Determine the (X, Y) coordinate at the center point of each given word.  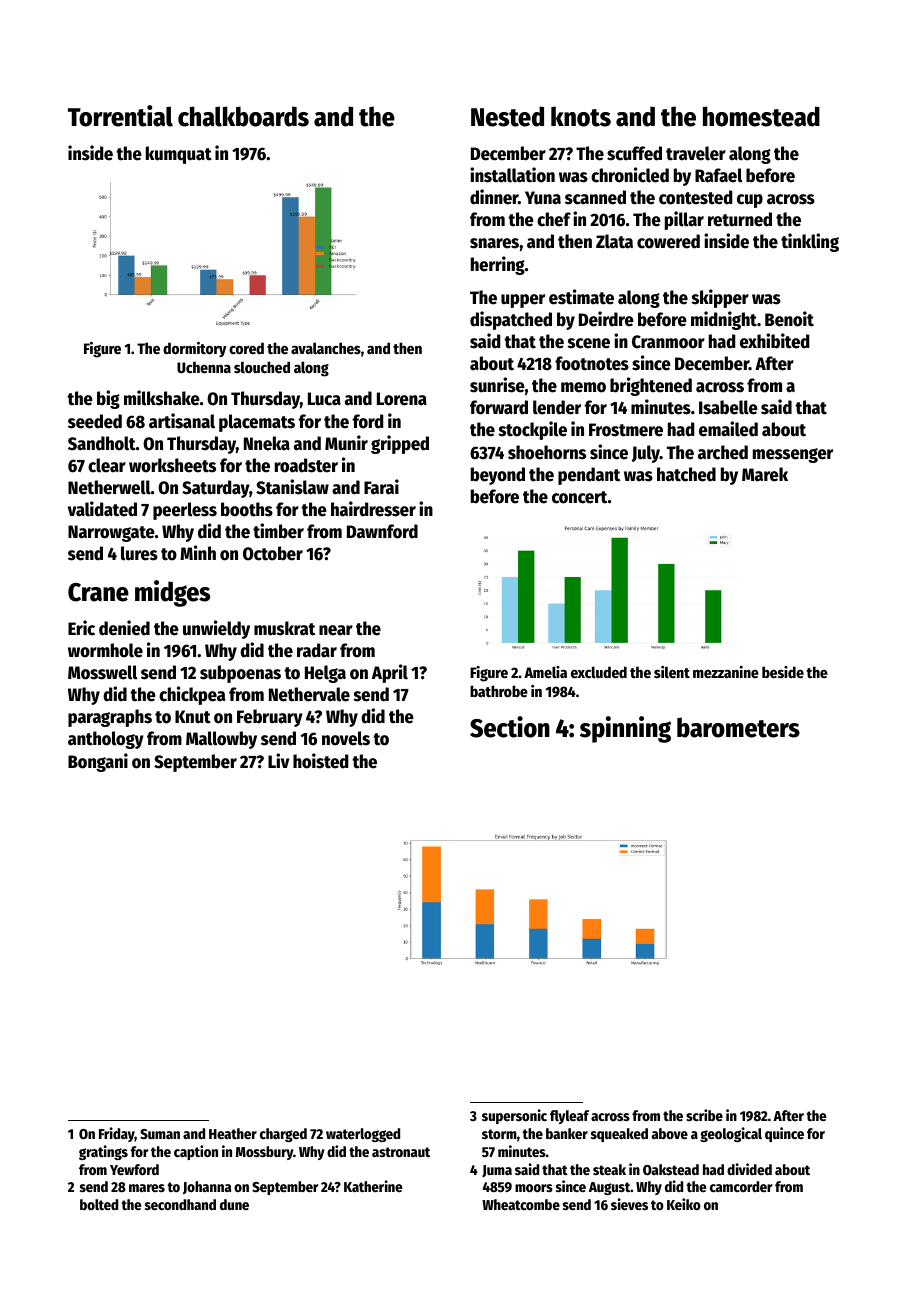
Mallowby (221, 740)
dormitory (194, 349)
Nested (507, 116)
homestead (761, 116)
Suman (160, 1134)
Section (510, 727)
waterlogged (363, 1135)
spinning (625, 729)
